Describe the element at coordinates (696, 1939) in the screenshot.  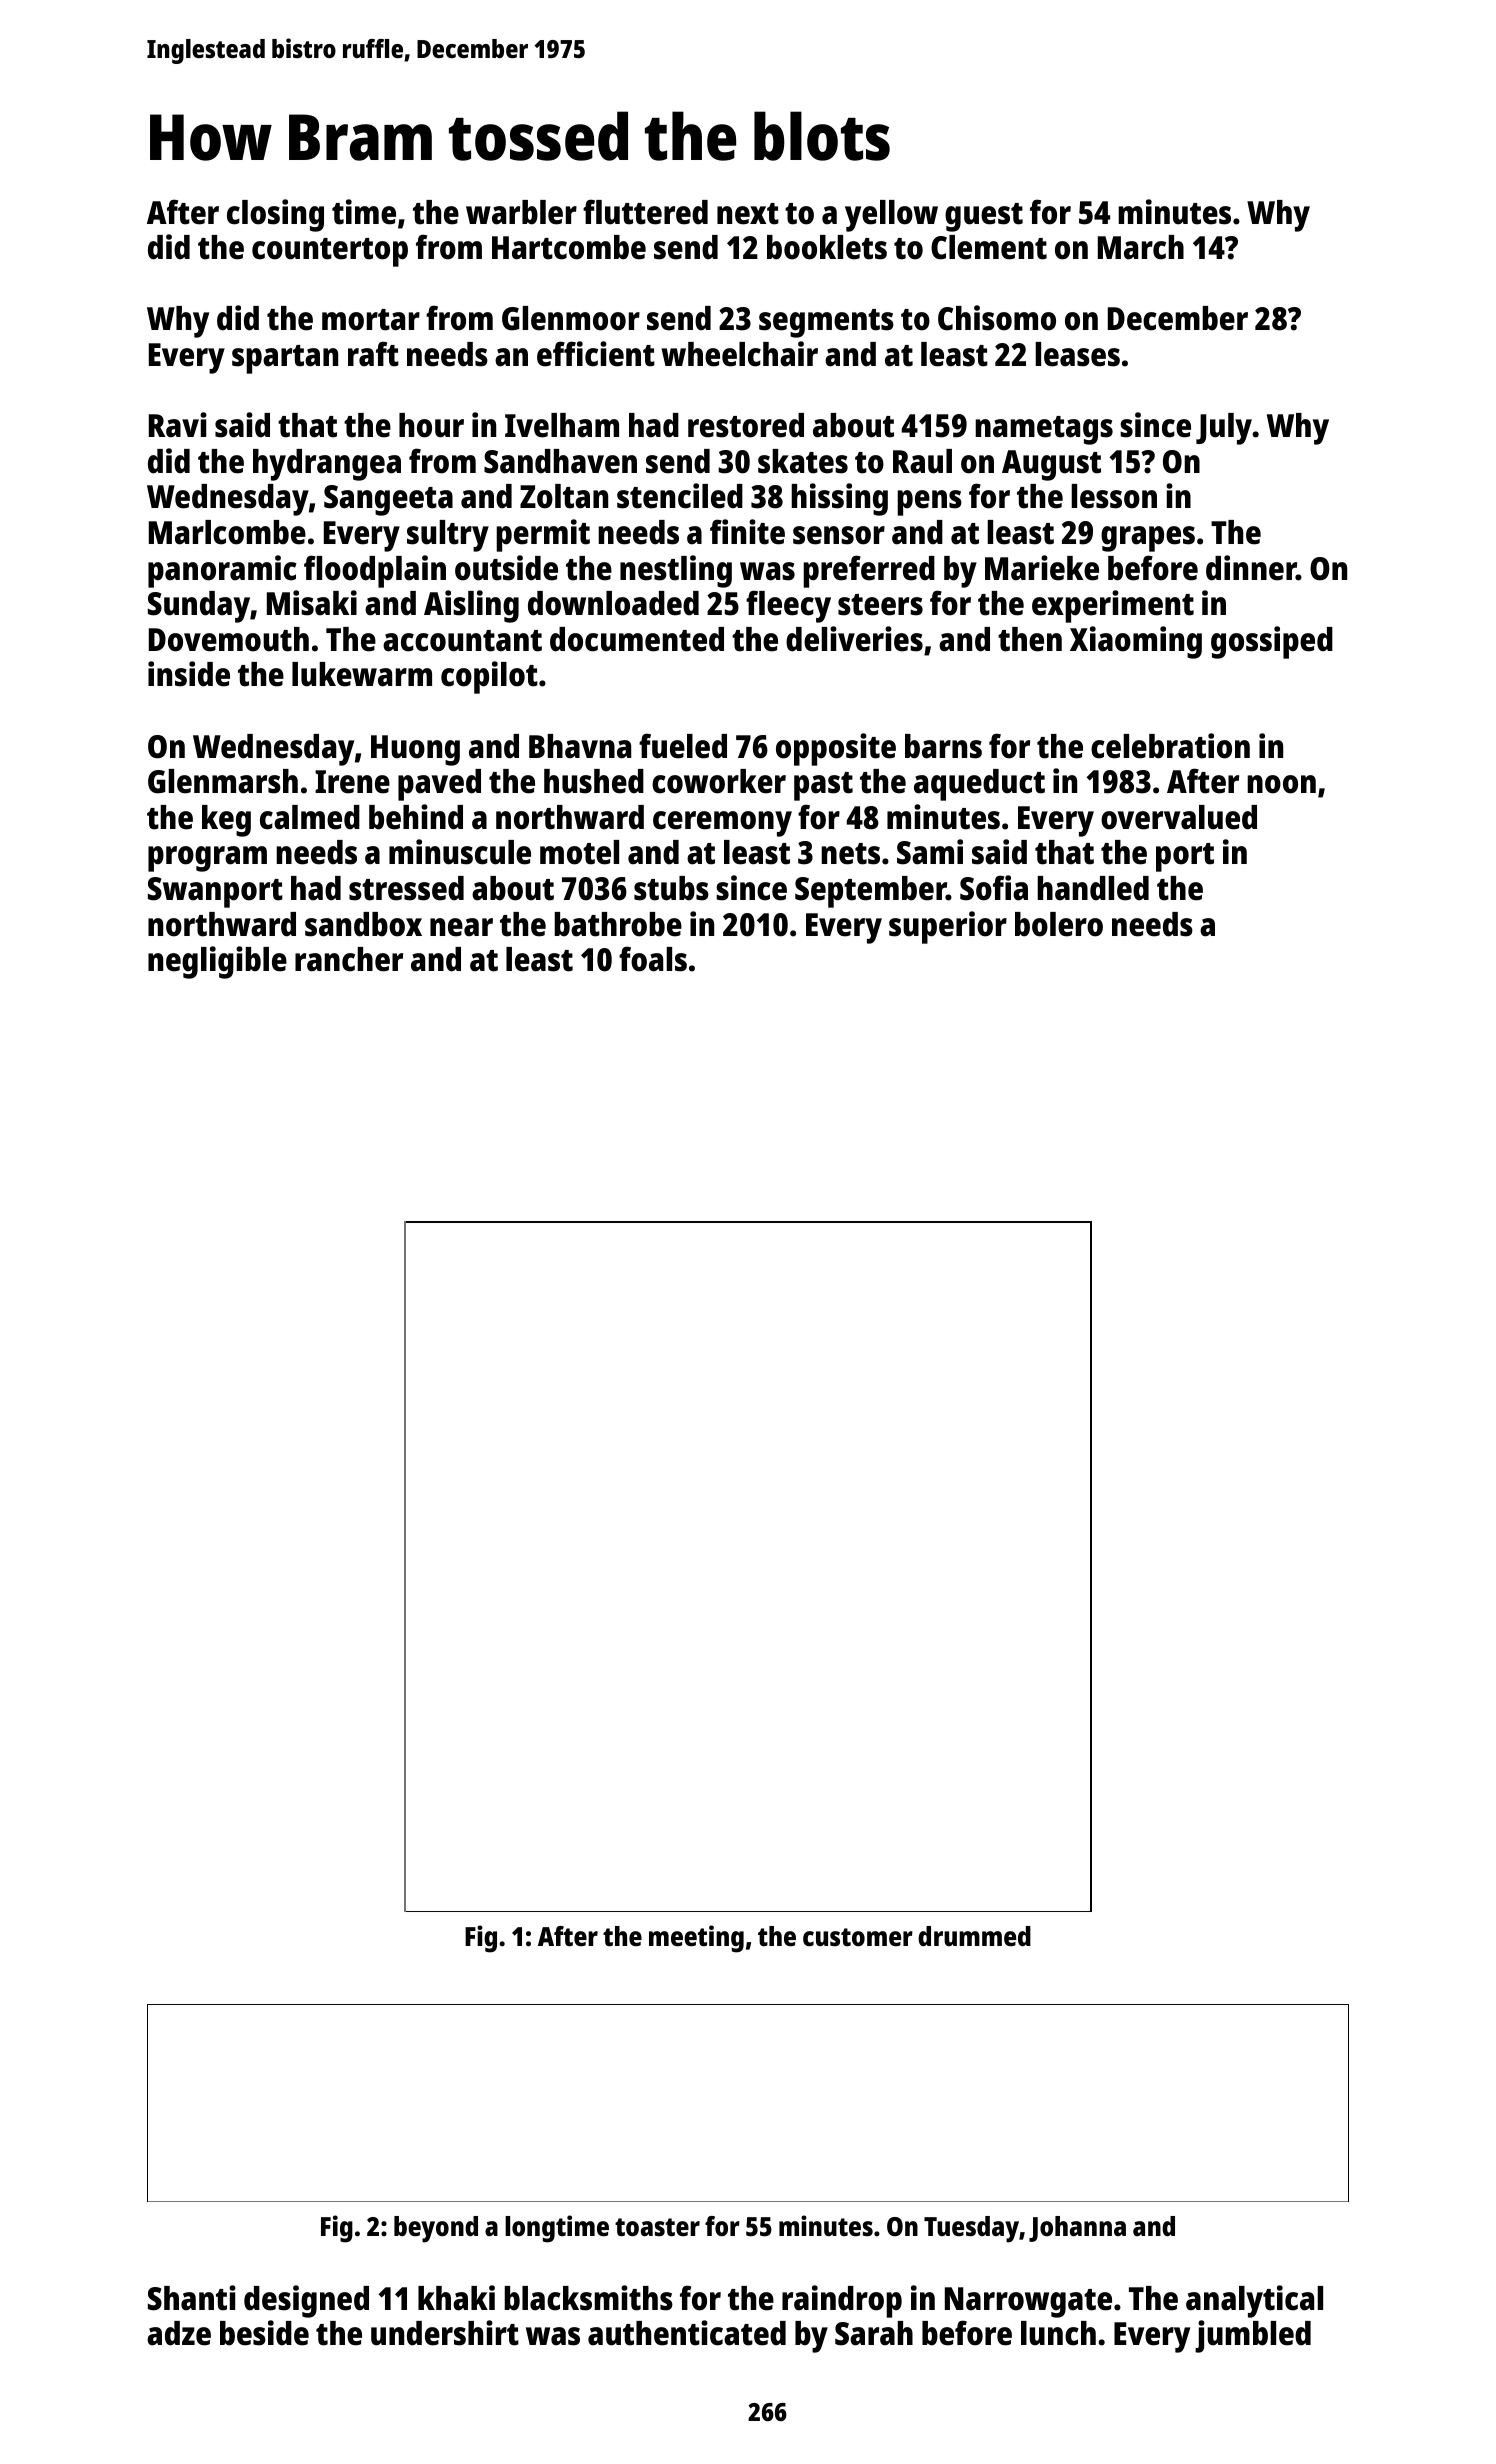
I see `meeting` at that location.
